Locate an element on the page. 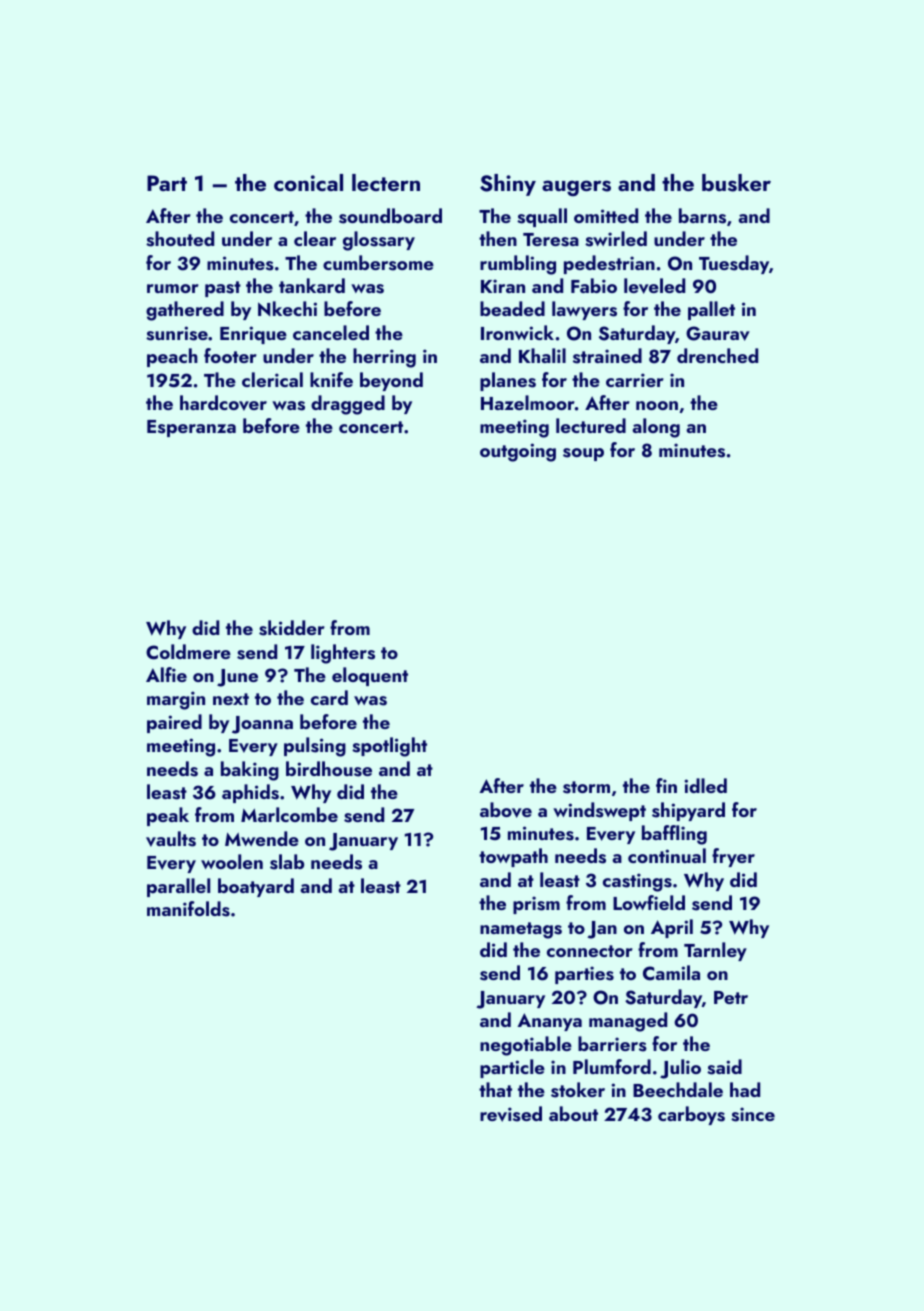  drenched is located at coordinates (717, 355).
